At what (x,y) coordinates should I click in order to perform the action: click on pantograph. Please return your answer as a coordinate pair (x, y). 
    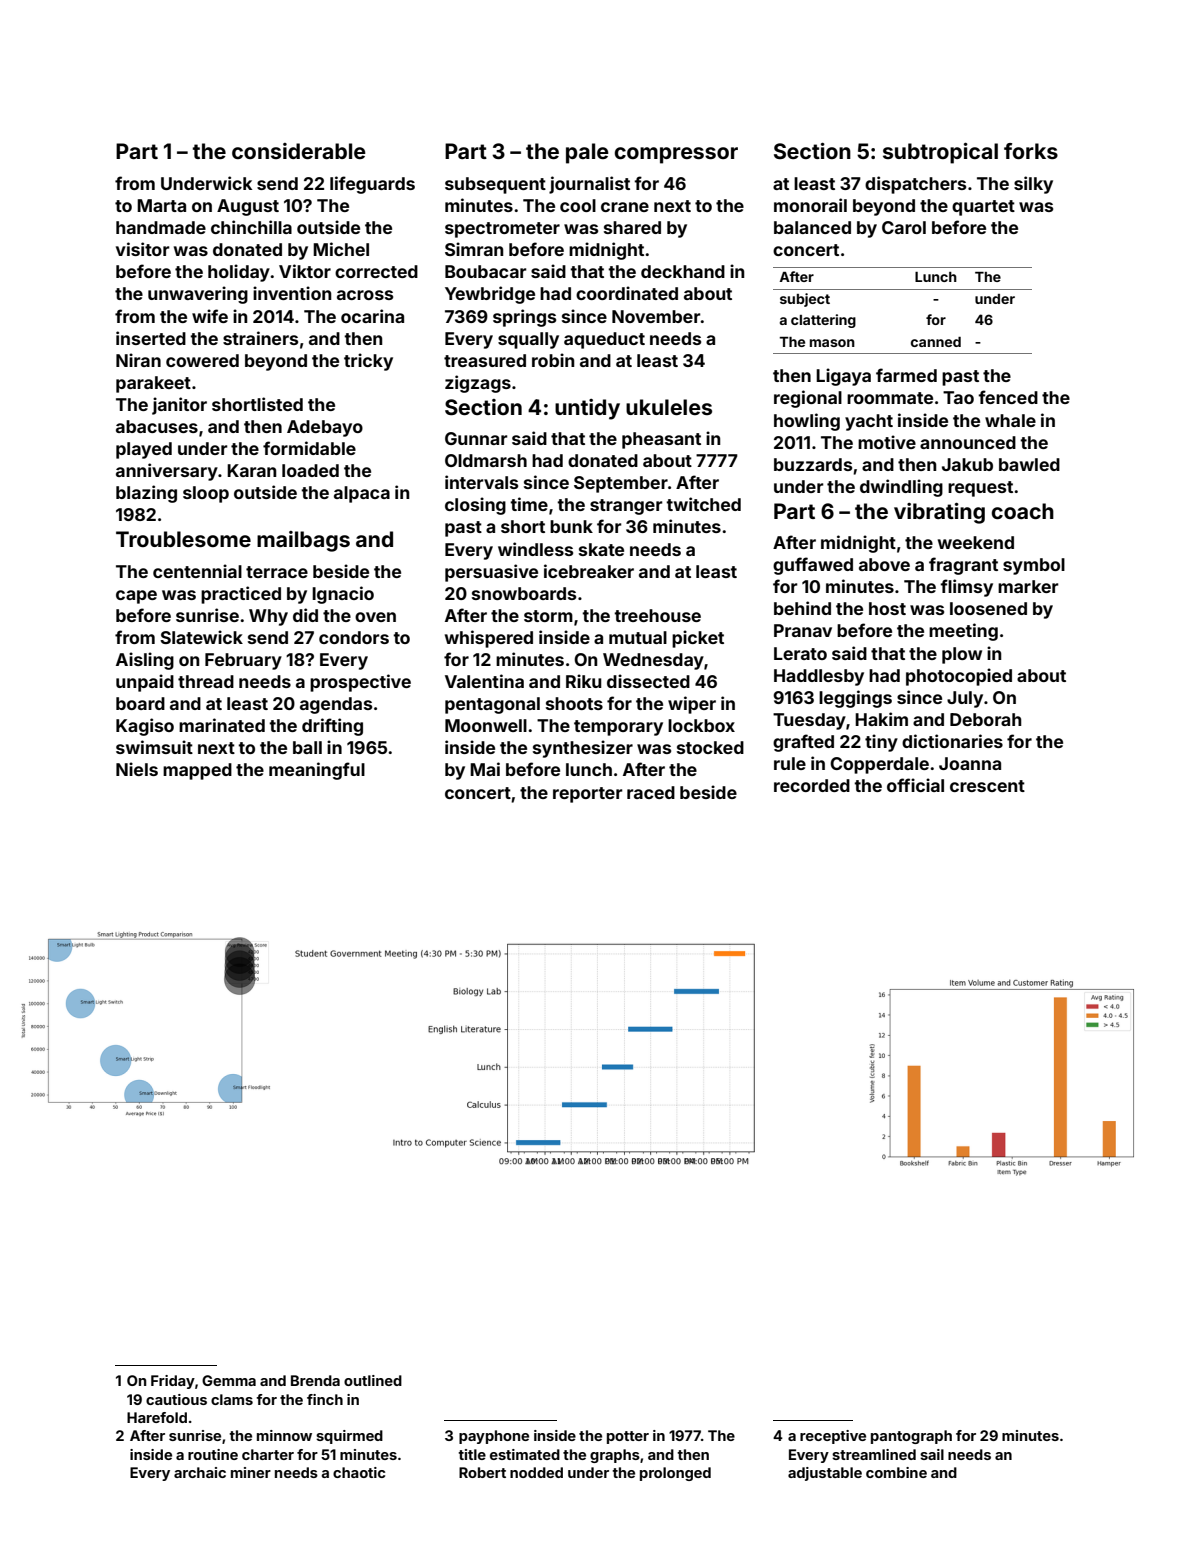
    Looking at the image, I should click on (911, 1437).
